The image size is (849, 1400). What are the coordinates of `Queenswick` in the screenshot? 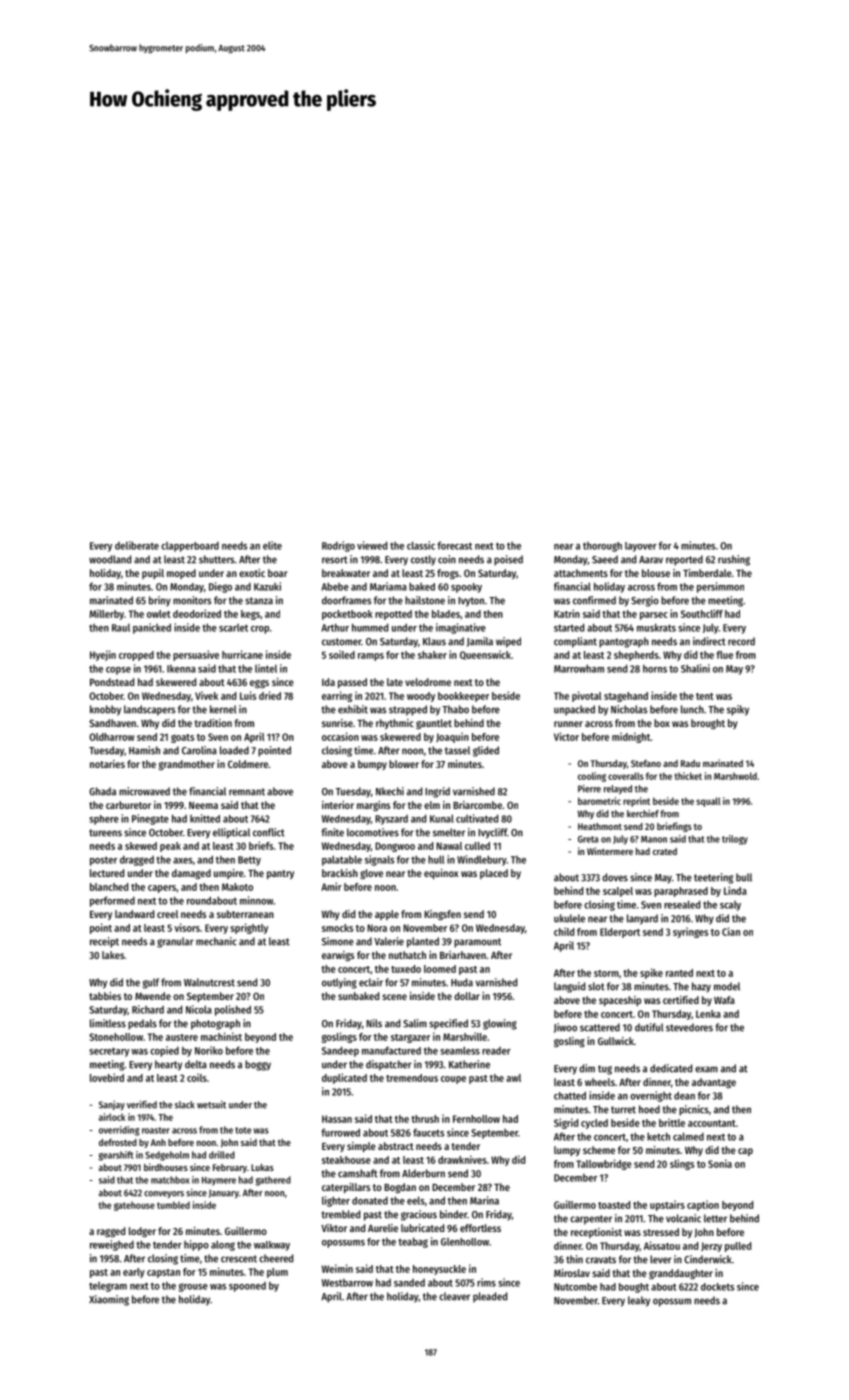 It's located at (485, 655).
